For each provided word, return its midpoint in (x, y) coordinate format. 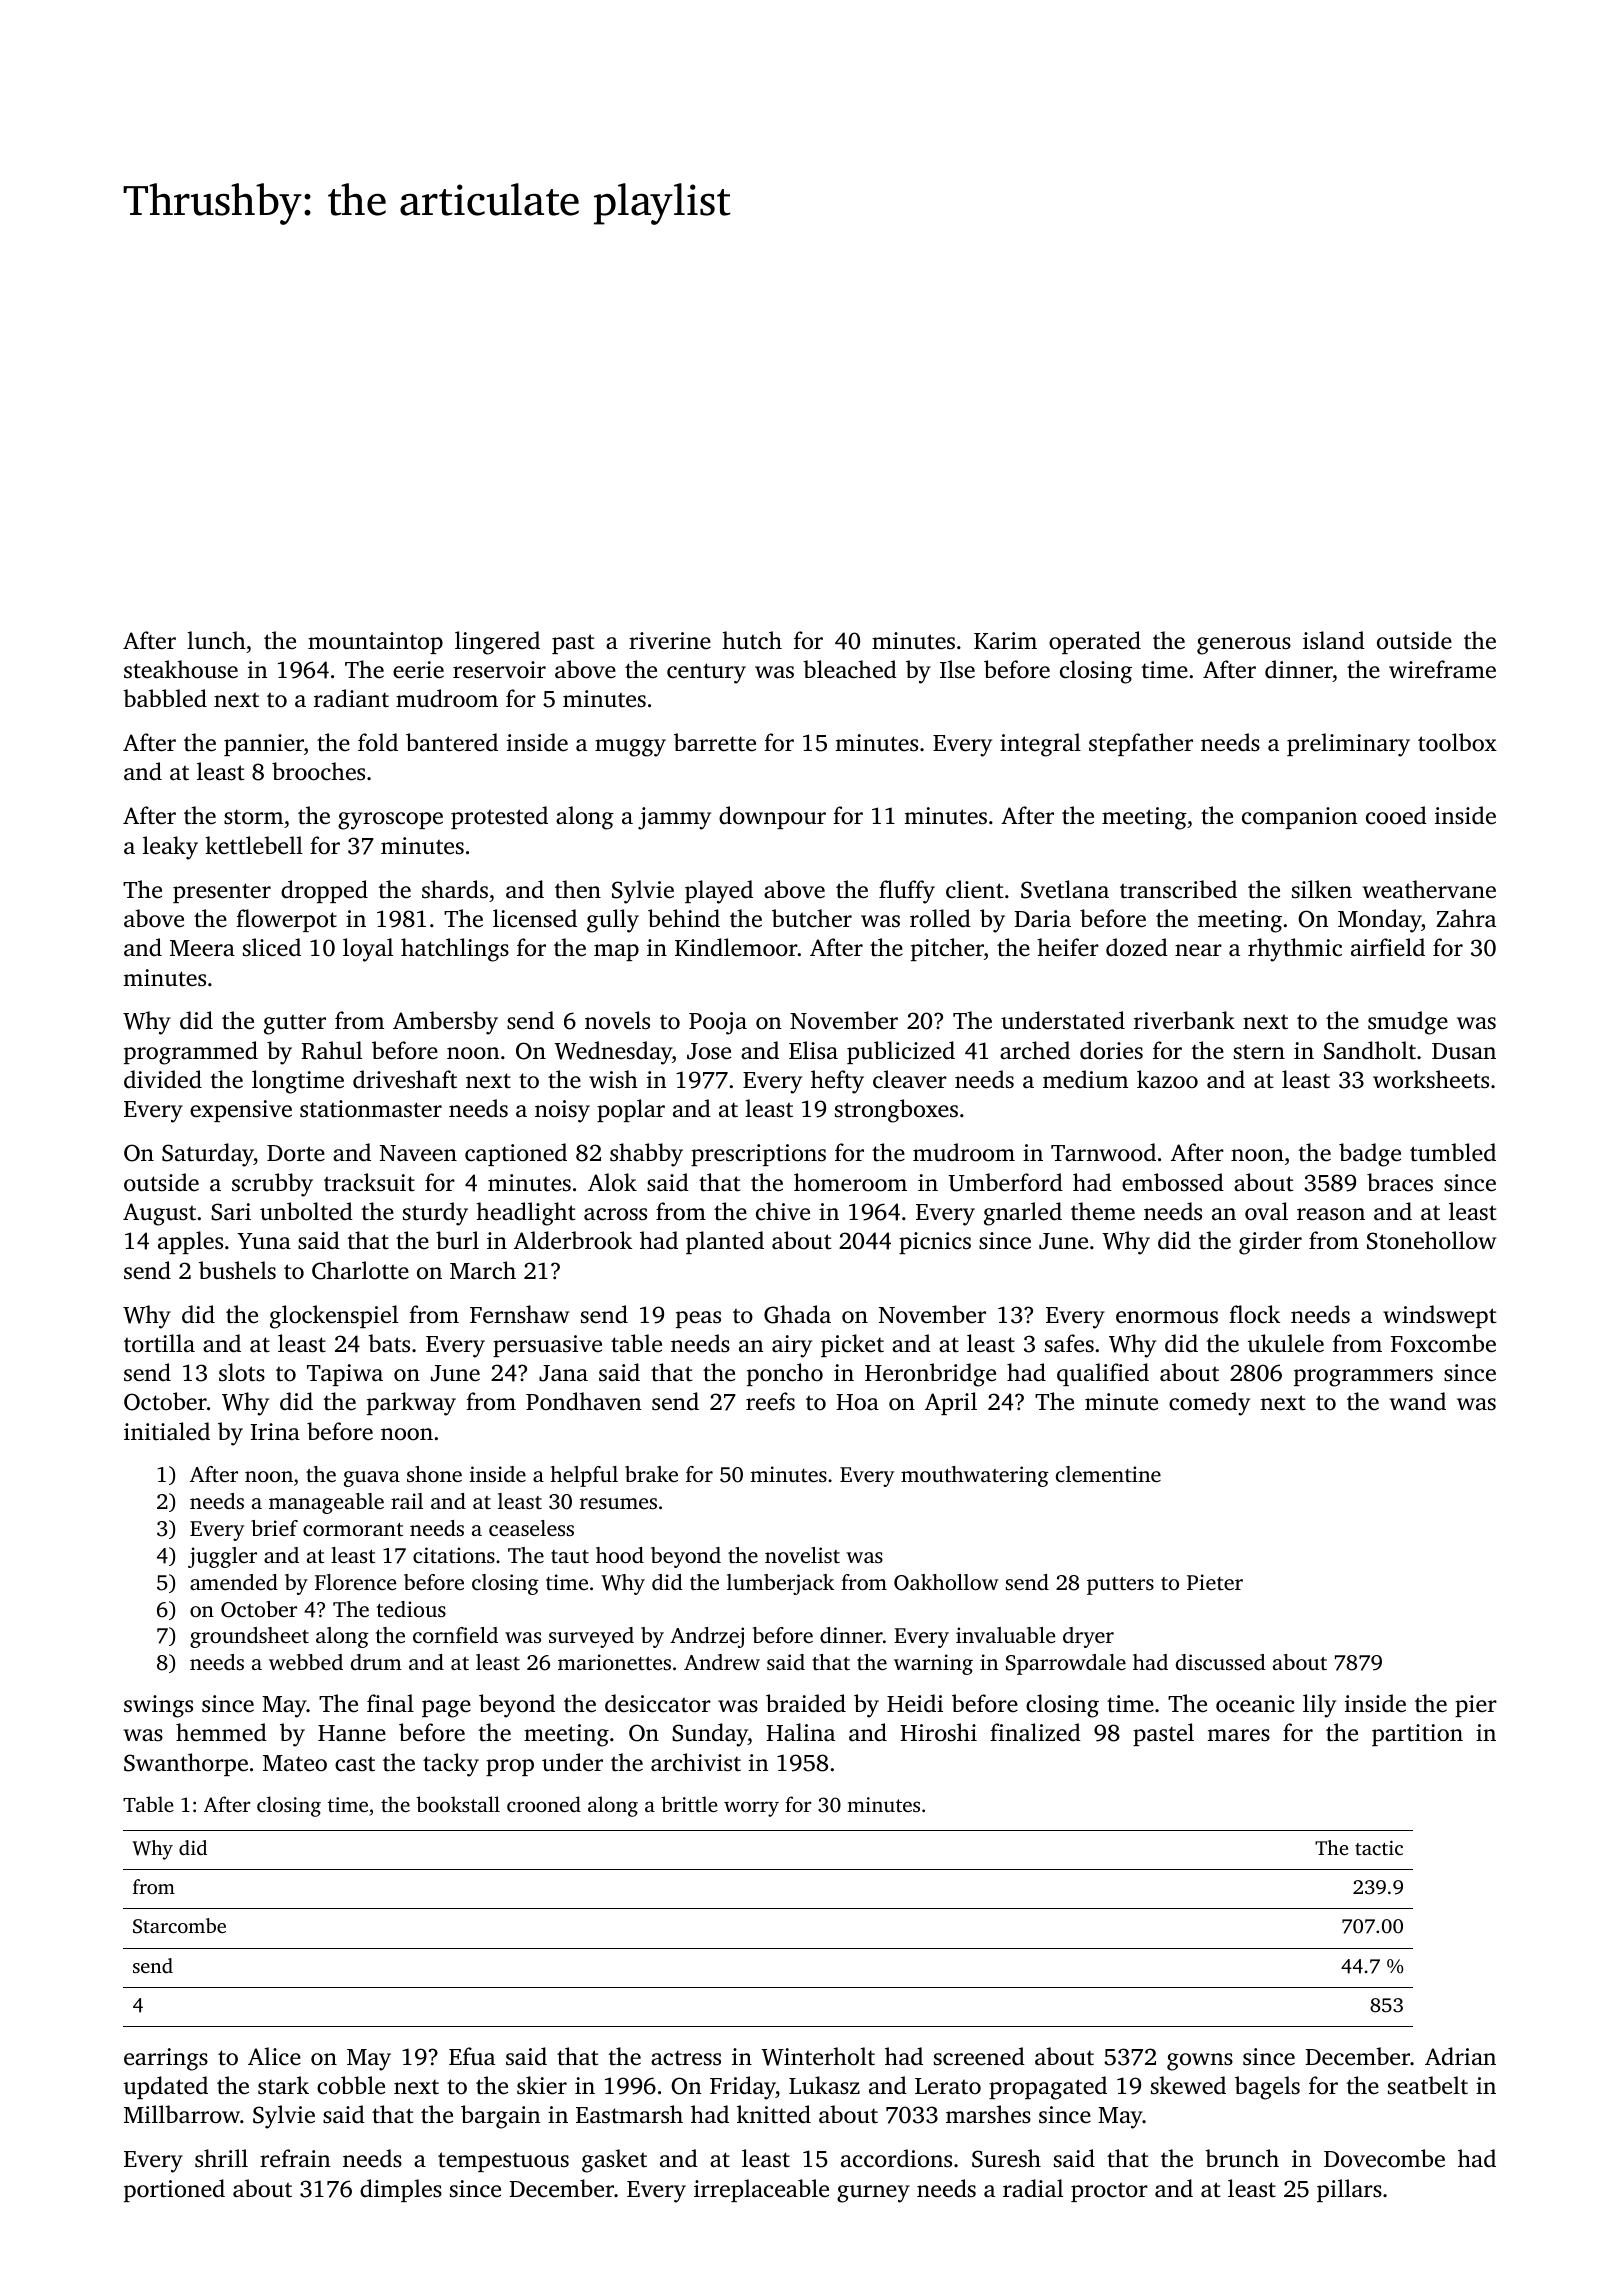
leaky (170, 848)
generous (1244, 646)
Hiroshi (939, 1732)
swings (158, 1706)
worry (751, 1809)
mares (1238, 1735)
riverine (670, 641)
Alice (274, 2056)
